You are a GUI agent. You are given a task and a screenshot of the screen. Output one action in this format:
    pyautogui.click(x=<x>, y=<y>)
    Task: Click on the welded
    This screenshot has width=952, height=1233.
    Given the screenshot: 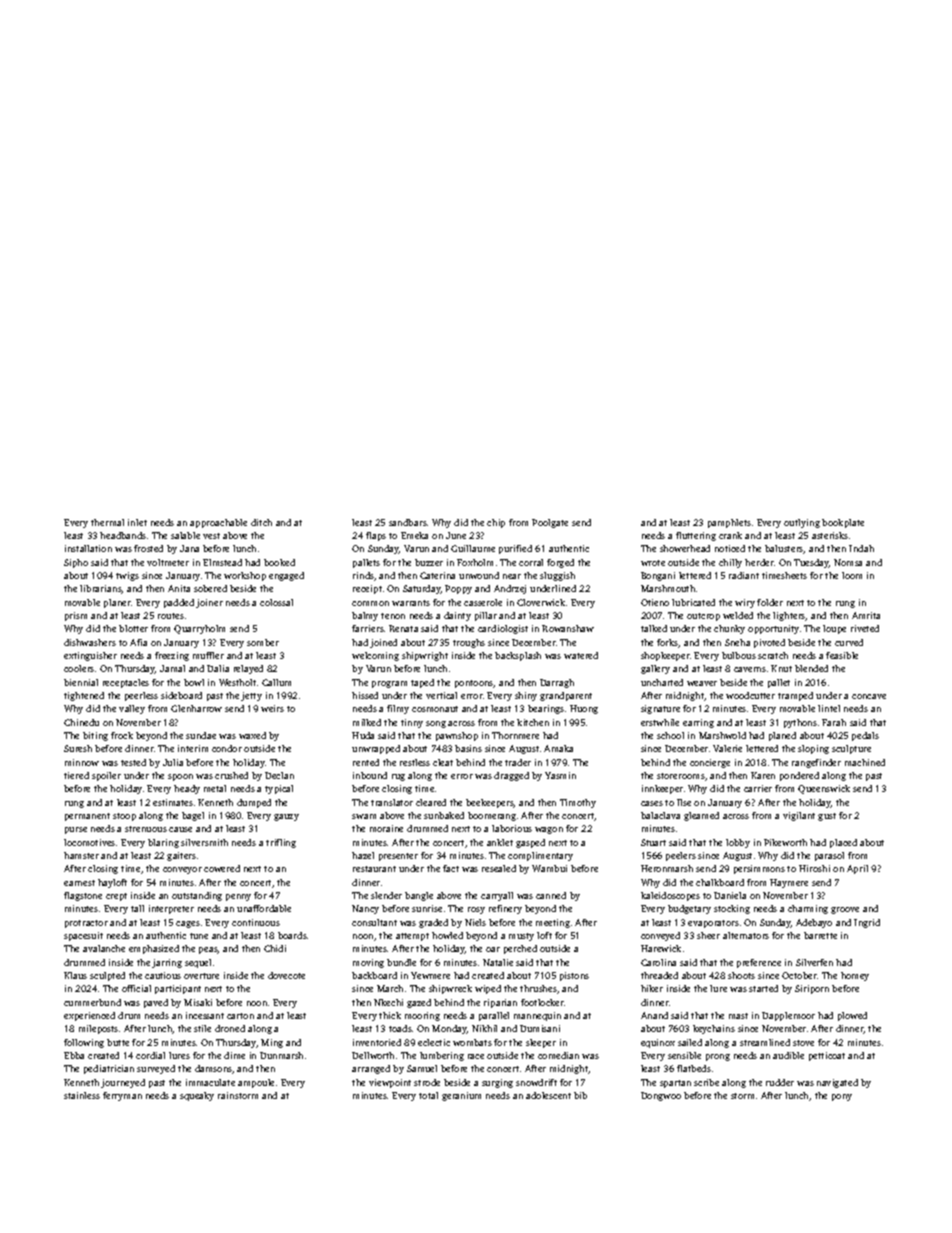 What is the action you would take?
    pyautogui.click(x=738, y=615)
